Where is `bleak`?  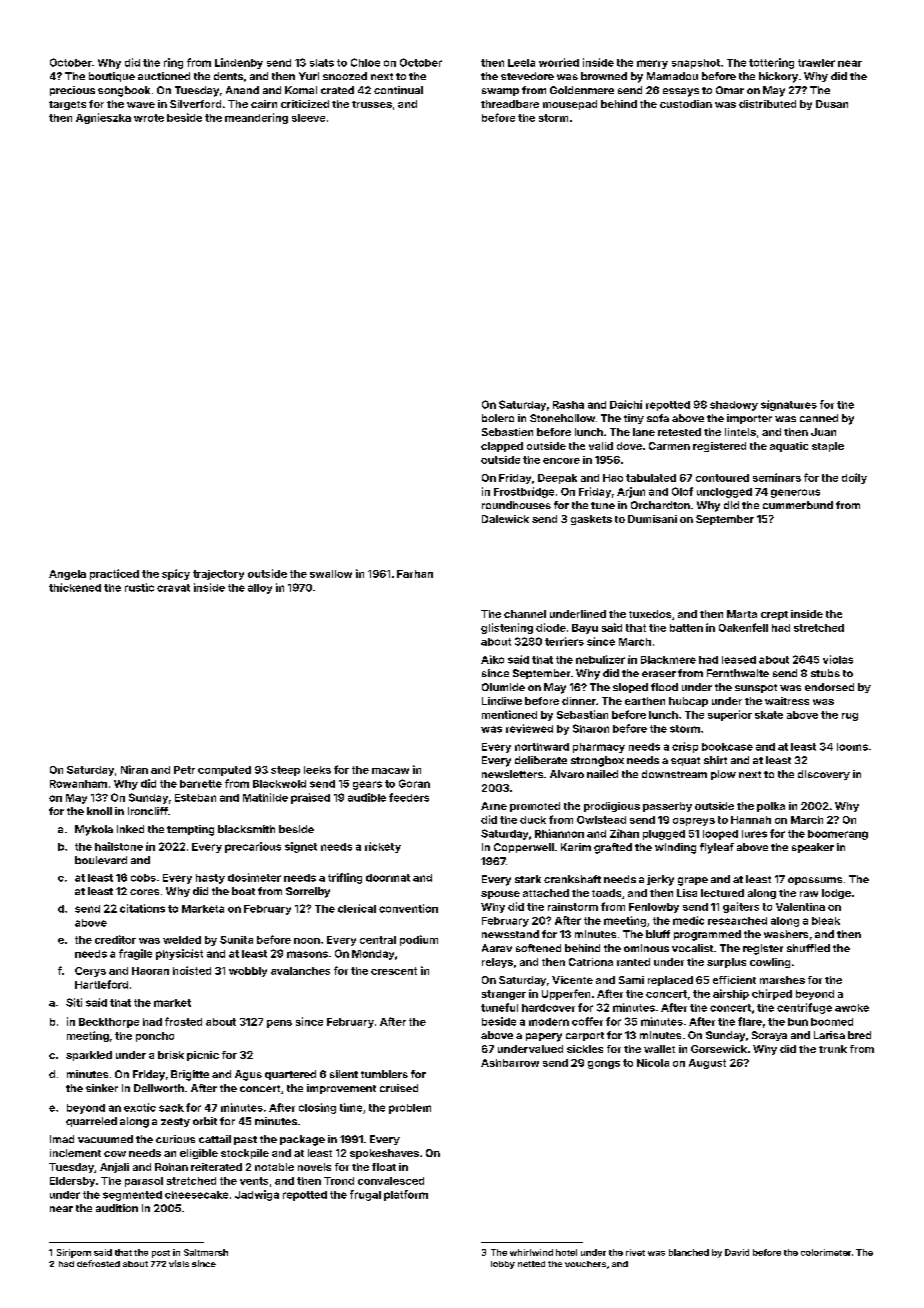
bleak is located at coordinates (826, 921).
